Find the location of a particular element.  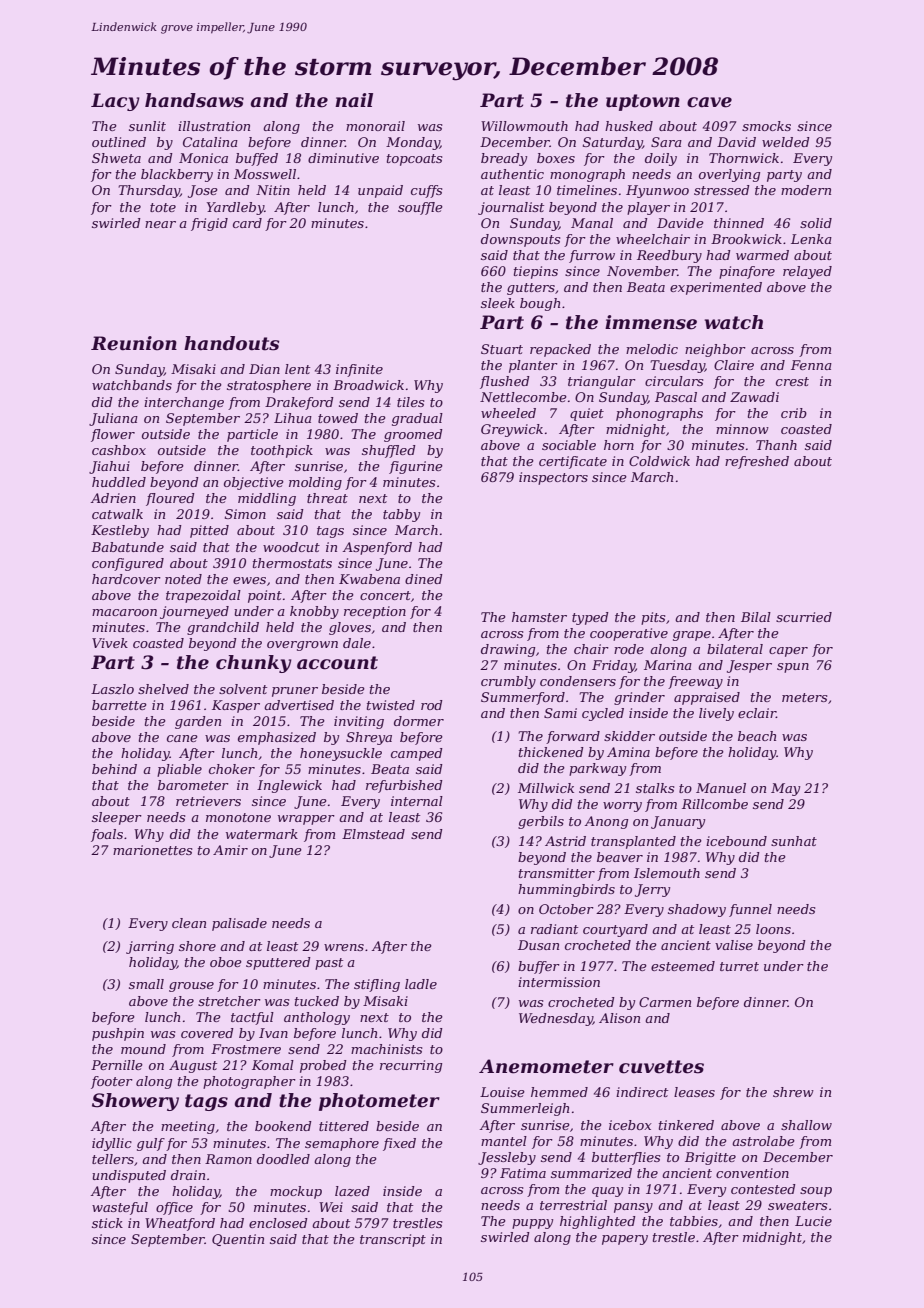

cuvettes is located at coordinates (661, 1067).
